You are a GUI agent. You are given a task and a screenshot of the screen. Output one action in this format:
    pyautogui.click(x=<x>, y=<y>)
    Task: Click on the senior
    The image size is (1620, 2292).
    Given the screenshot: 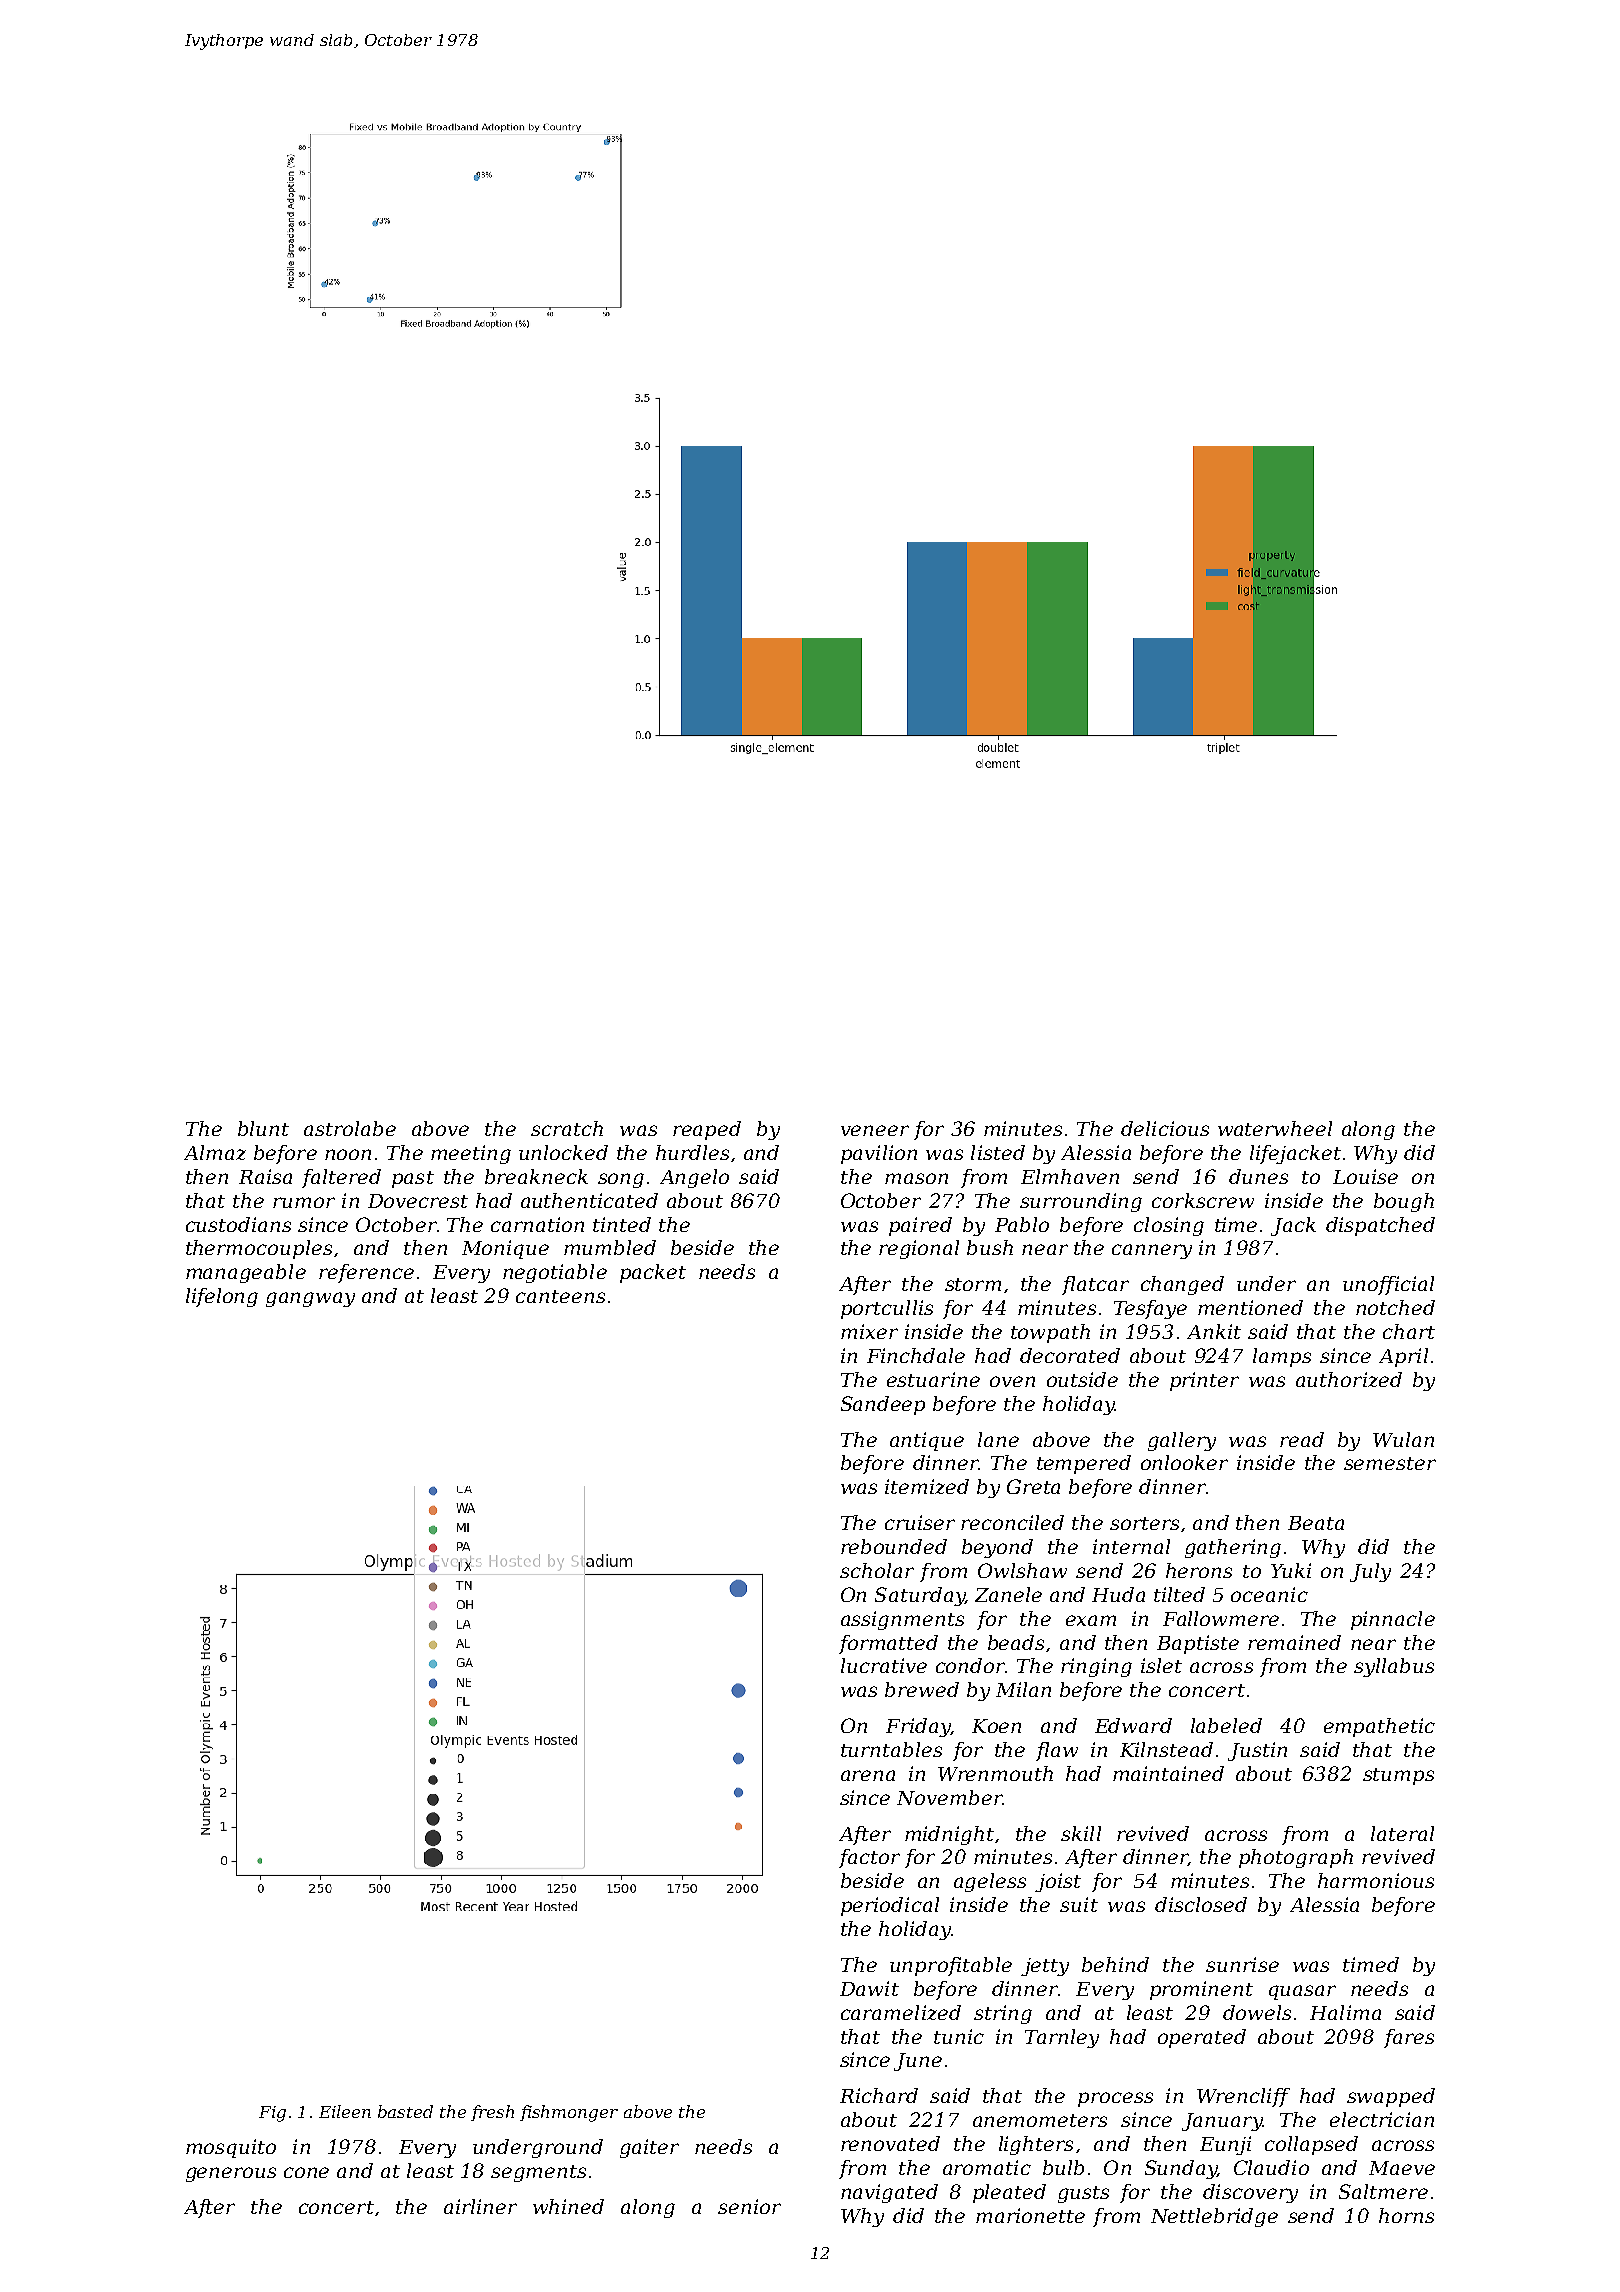 What is the action you would take?
    pyautogui.click(x=749, y=2206)
